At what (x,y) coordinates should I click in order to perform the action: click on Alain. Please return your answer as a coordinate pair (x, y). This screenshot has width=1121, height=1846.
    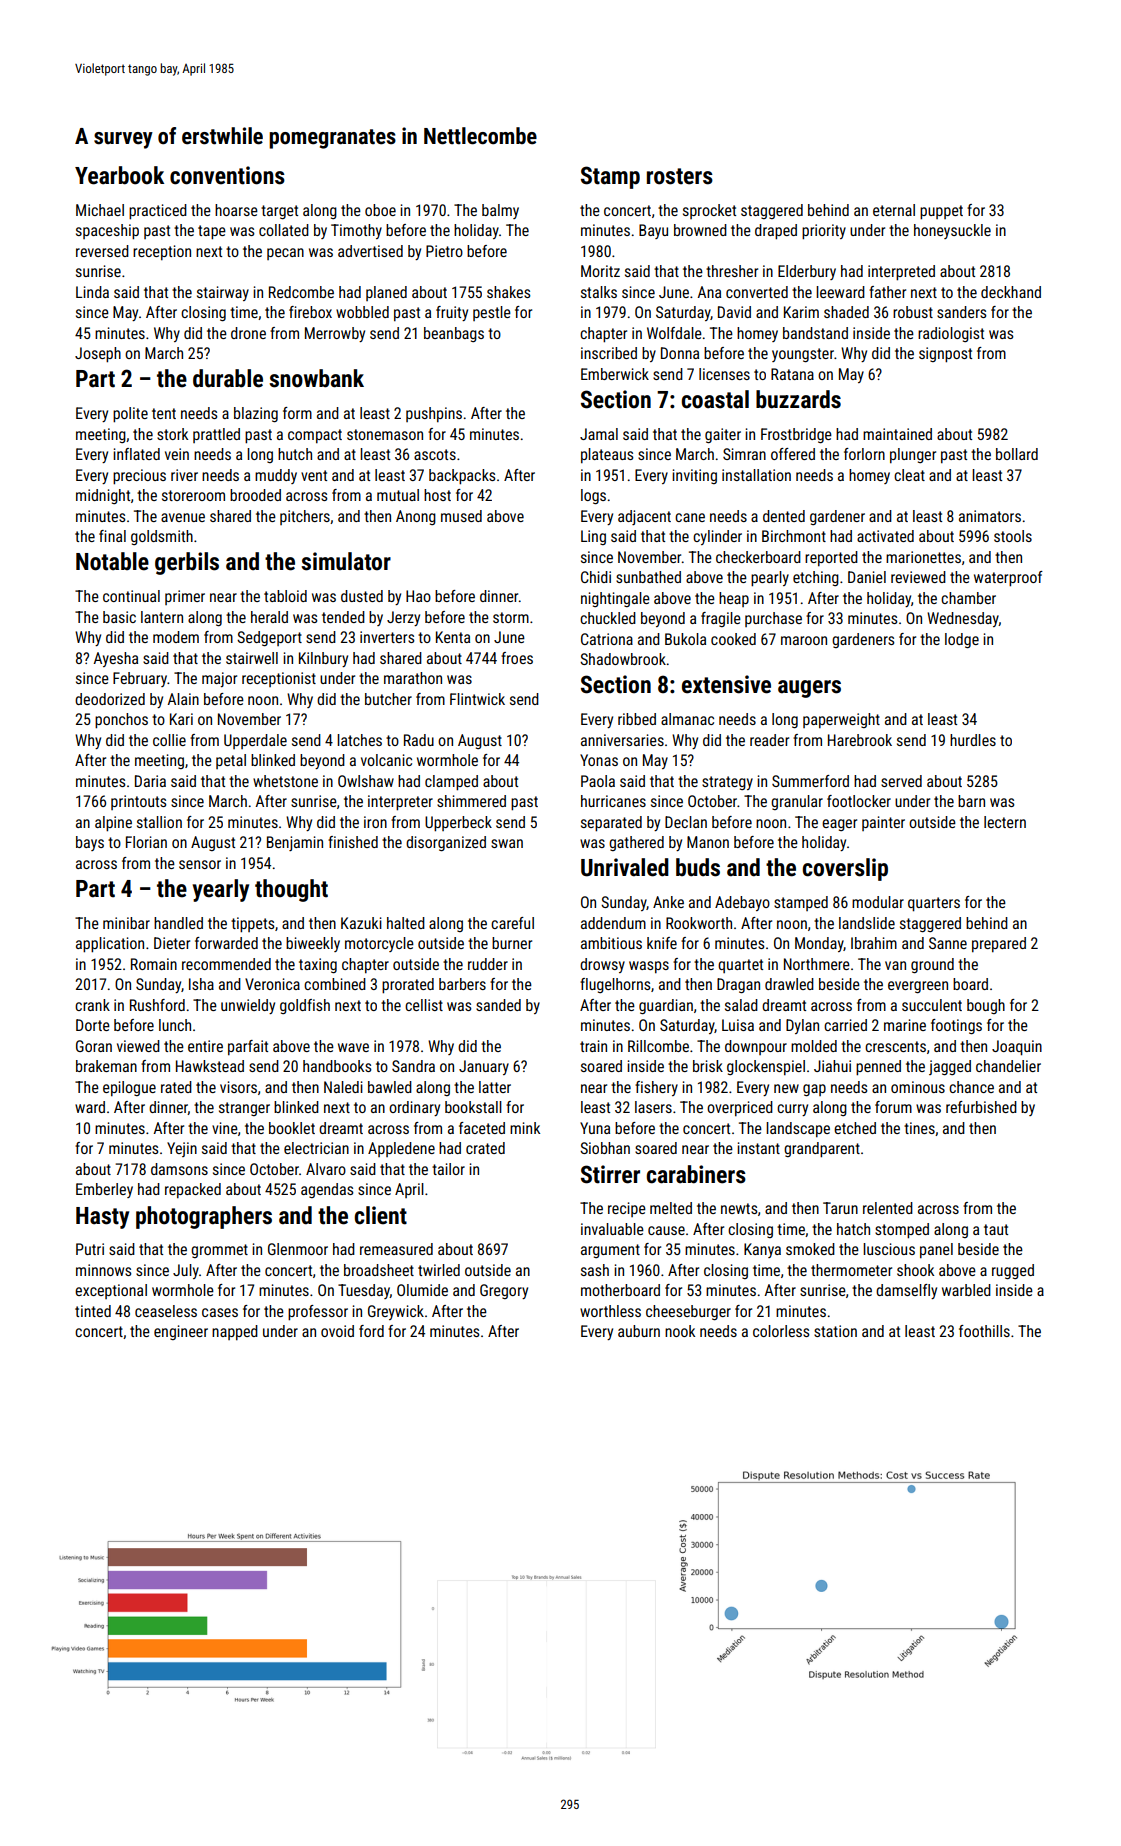
    Looking at the image, I should click on (183, 699).
